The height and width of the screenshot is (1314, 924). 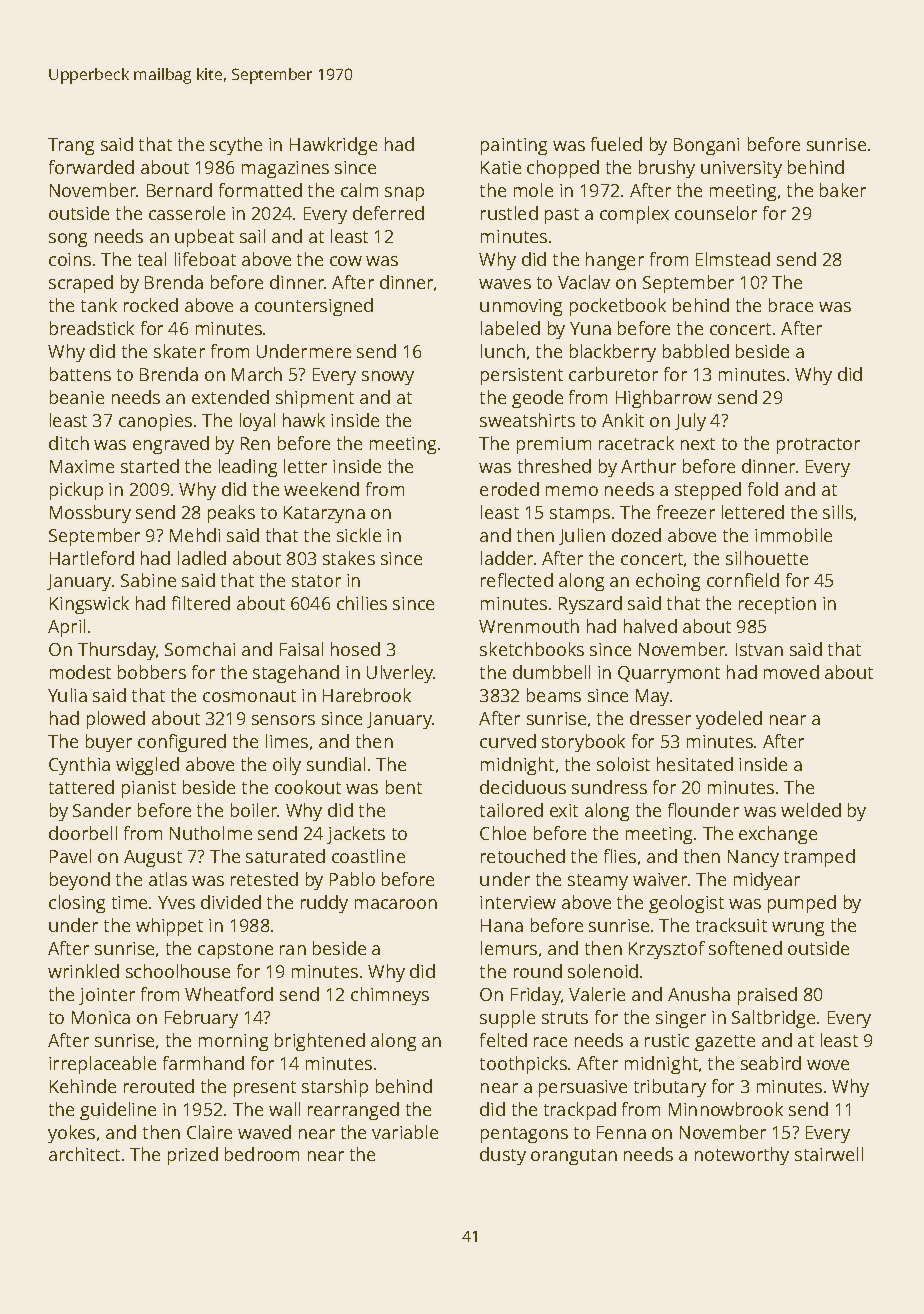 I want to click on stamps, so click(x=580, y=515).
